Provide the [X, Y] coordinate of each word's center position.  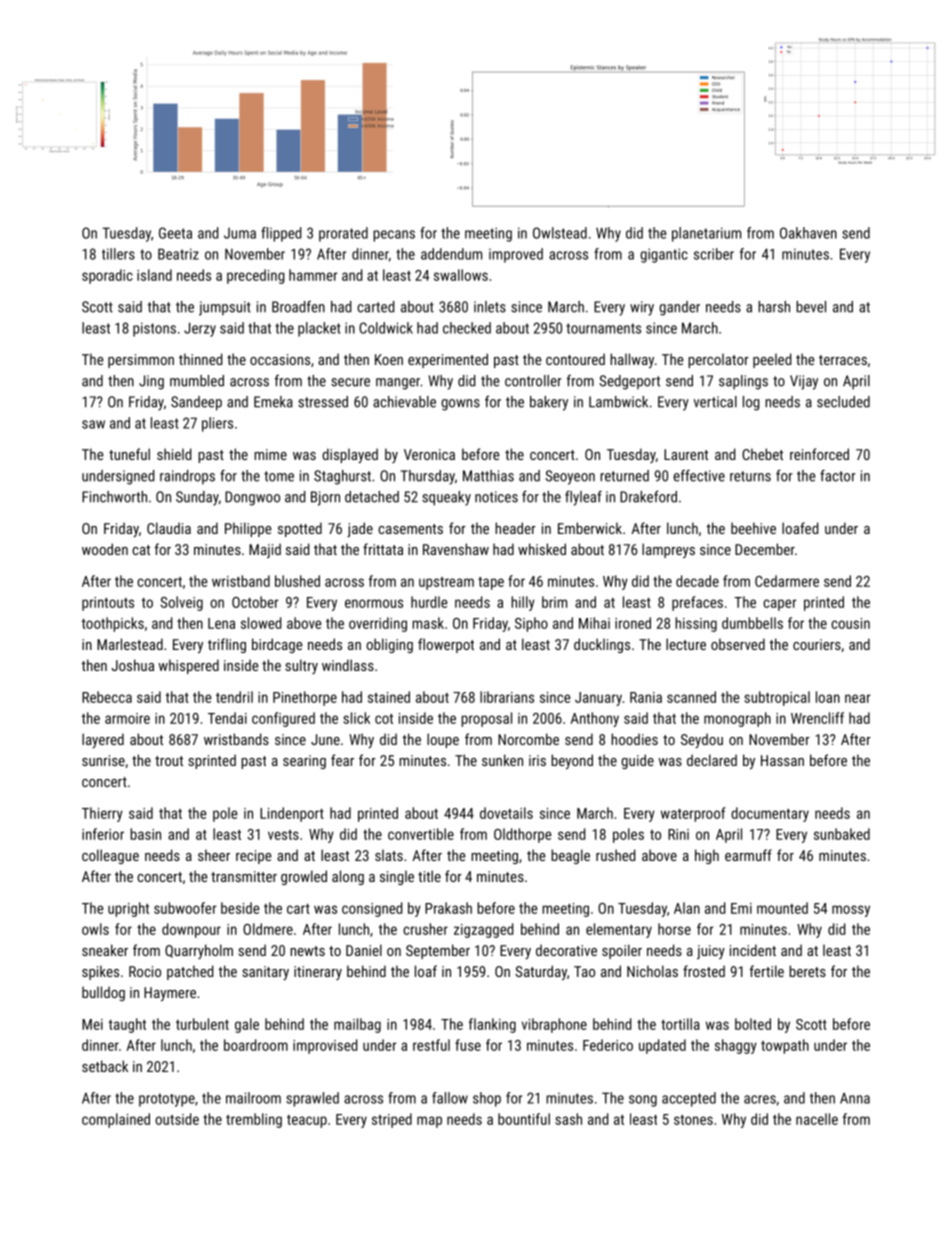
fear [342, 760]
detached [372, 497]
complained [116, 1120]
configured [283, 719]
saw [93, 424]
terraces [843, 360]
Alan [687, 908]
